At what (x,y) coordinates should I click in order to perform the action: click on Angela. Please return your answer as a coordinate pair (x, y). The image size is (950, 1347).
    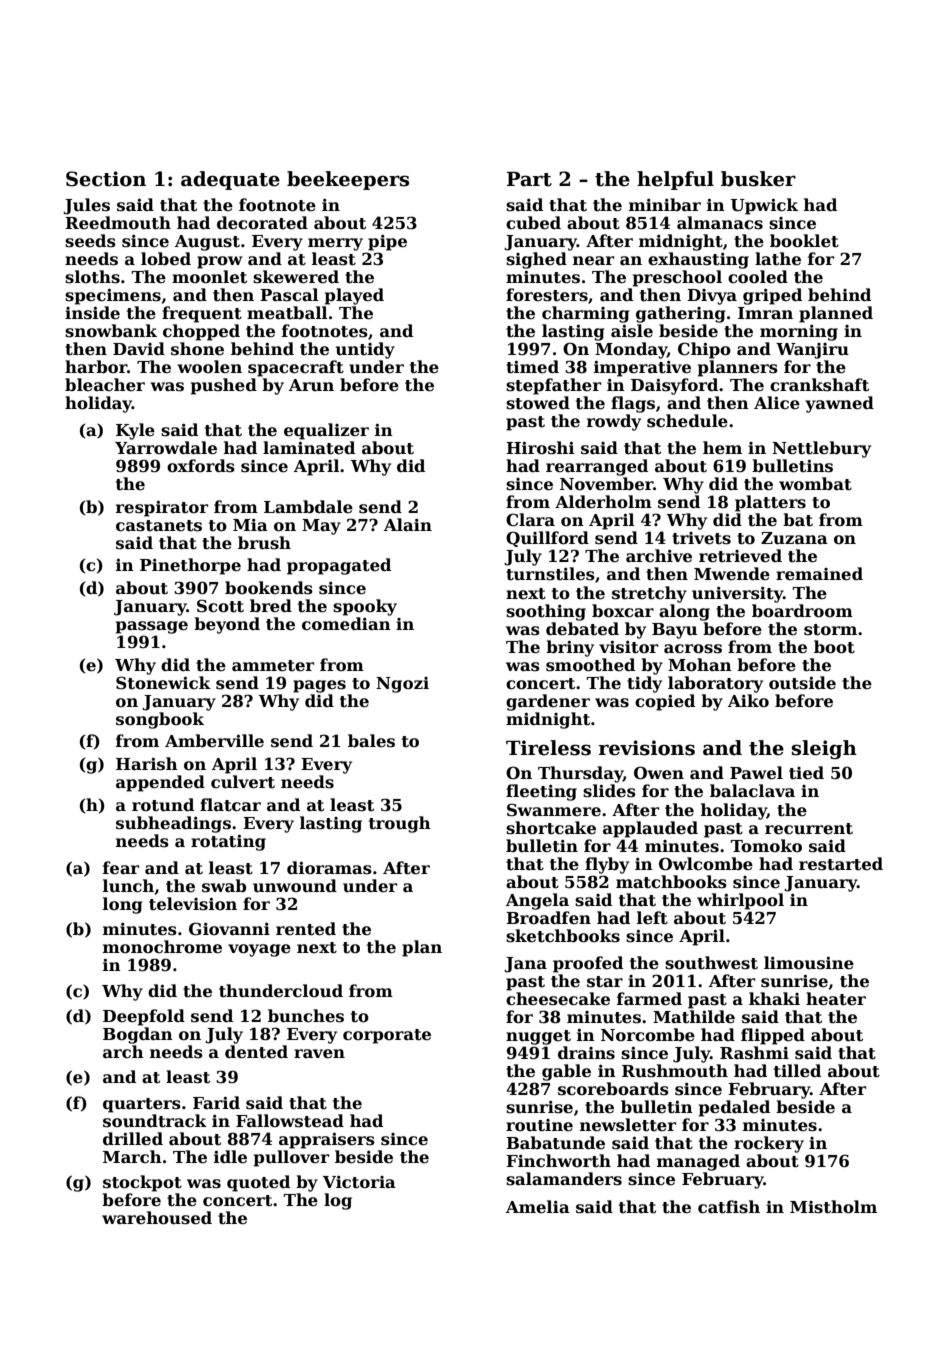
    Looking at the image, I should click on (537, 901).
